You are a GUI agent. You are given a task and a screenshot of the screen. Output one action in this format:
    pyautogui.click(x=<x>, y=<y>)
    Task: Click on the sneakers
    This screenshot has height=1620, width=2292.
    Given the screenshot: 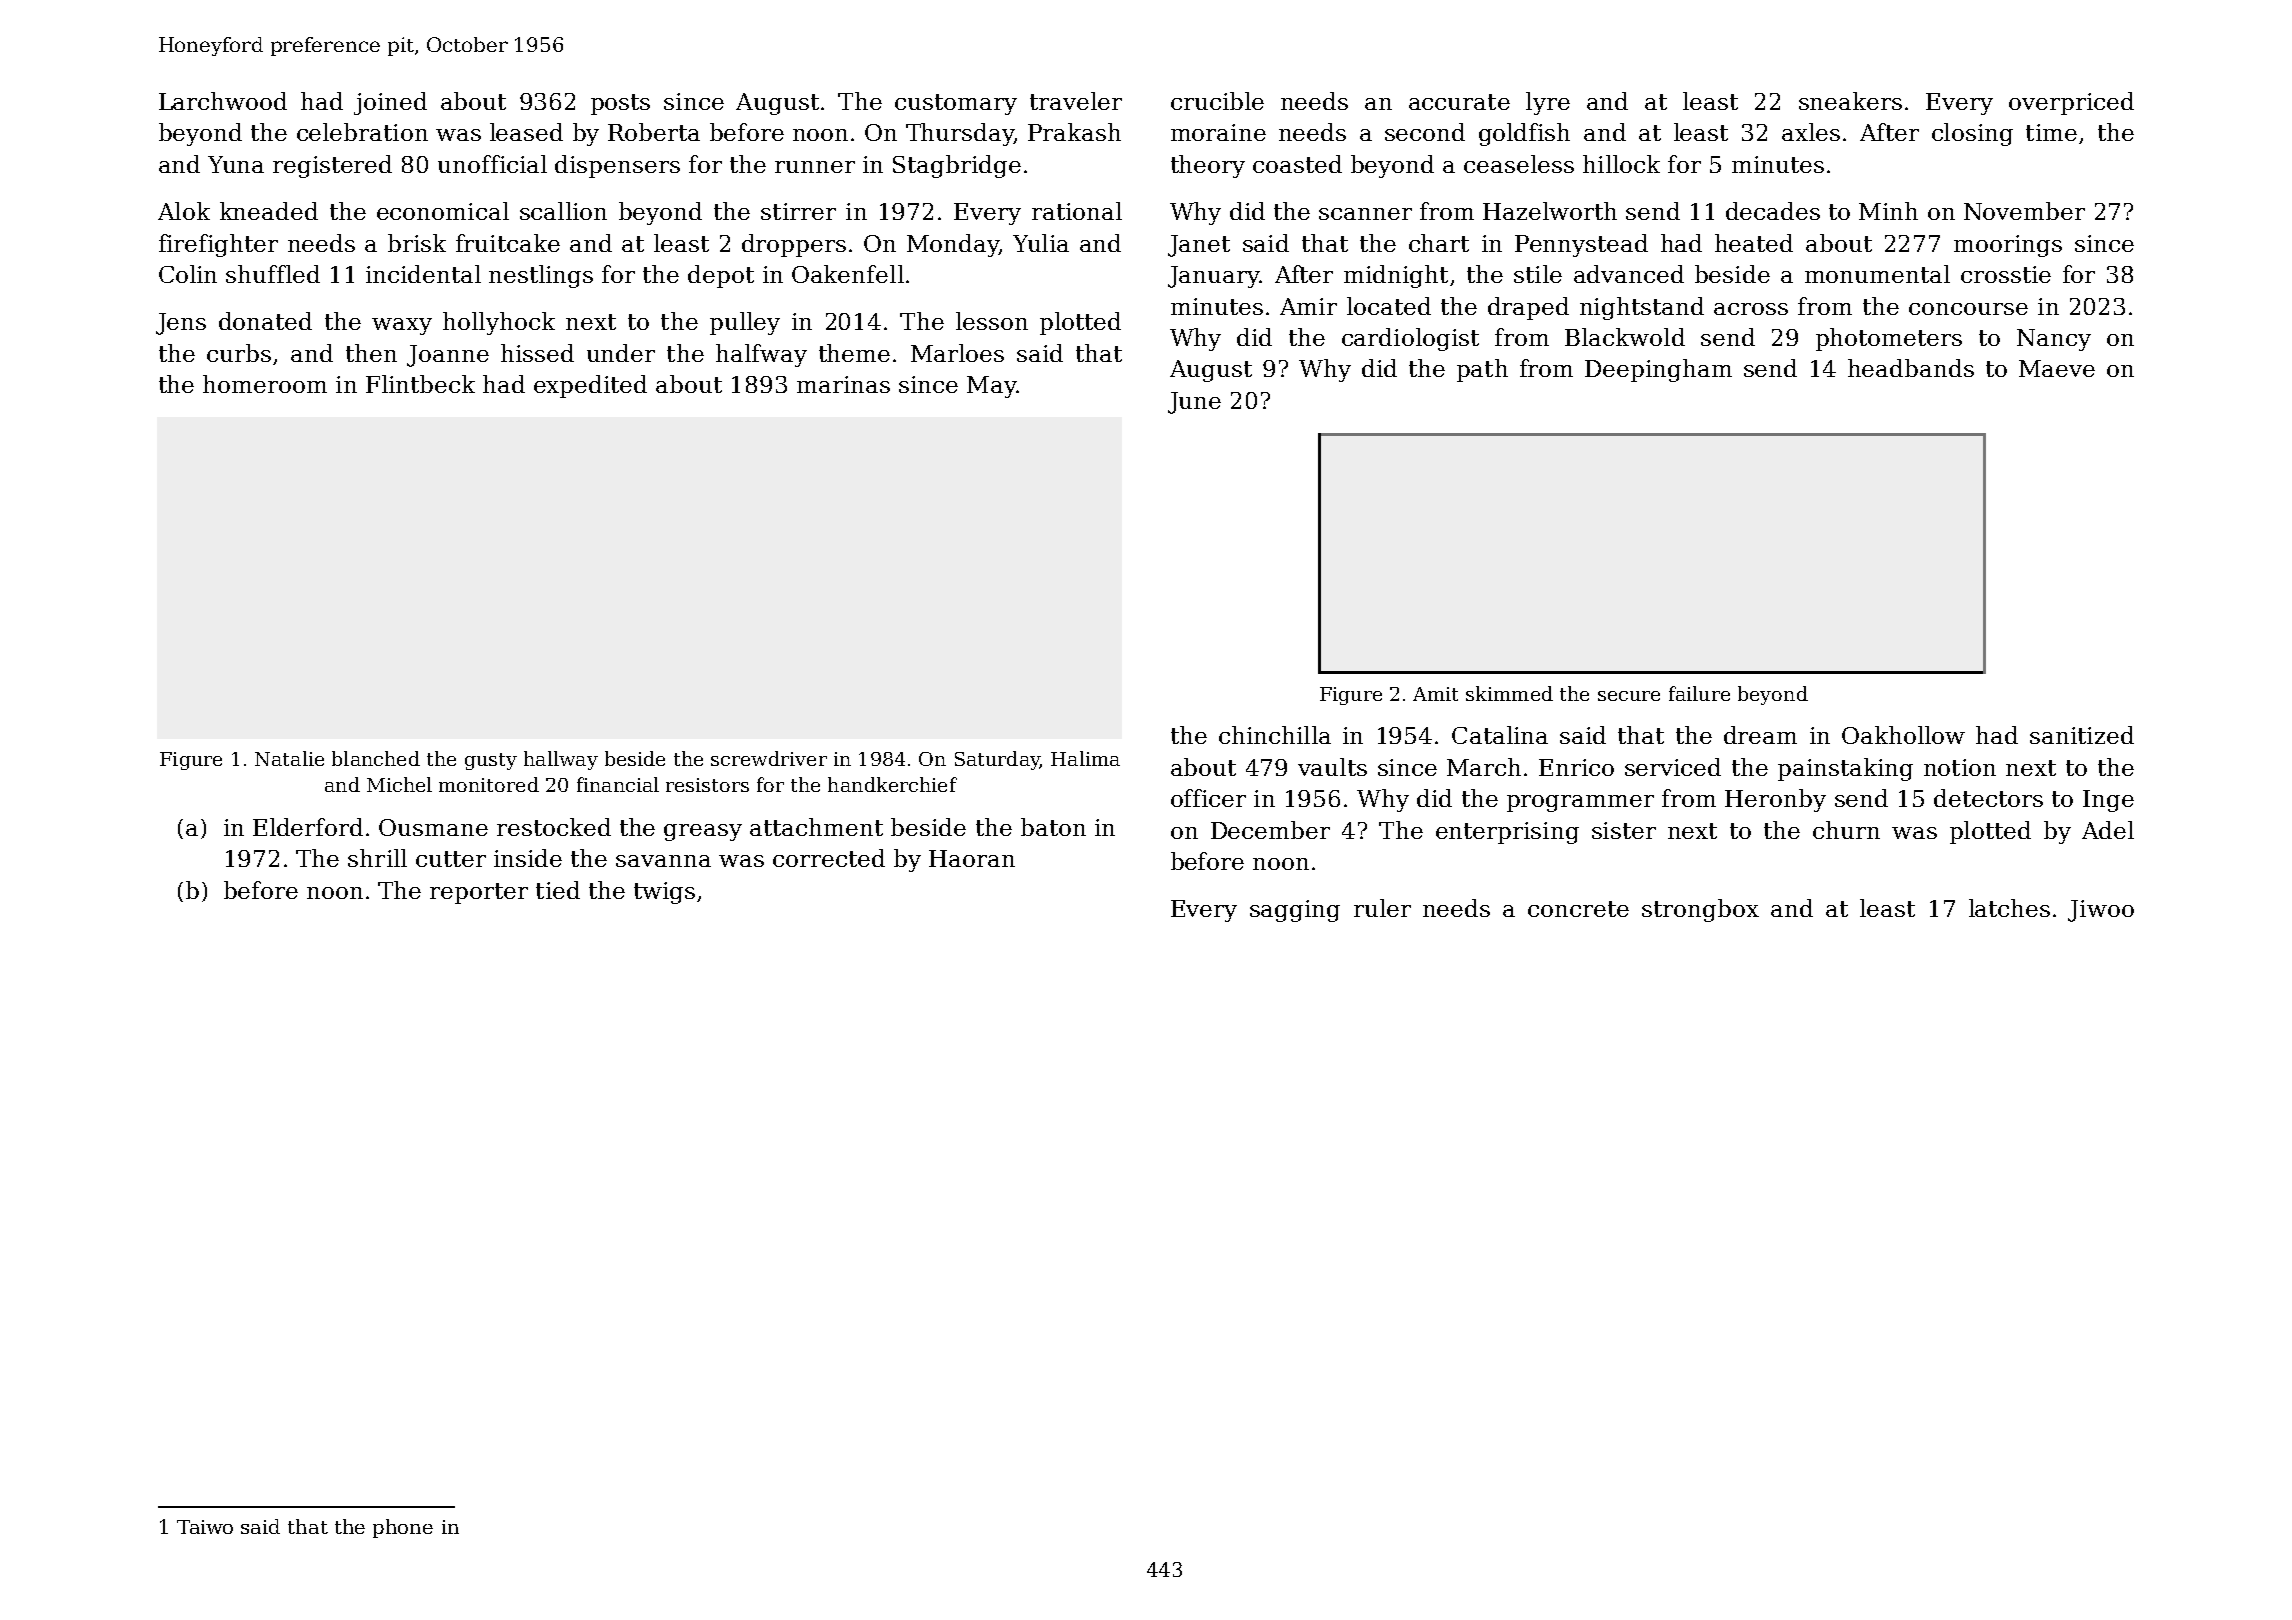 What is the action you would take?
    pyautogui.click(x=1850, y=101)
